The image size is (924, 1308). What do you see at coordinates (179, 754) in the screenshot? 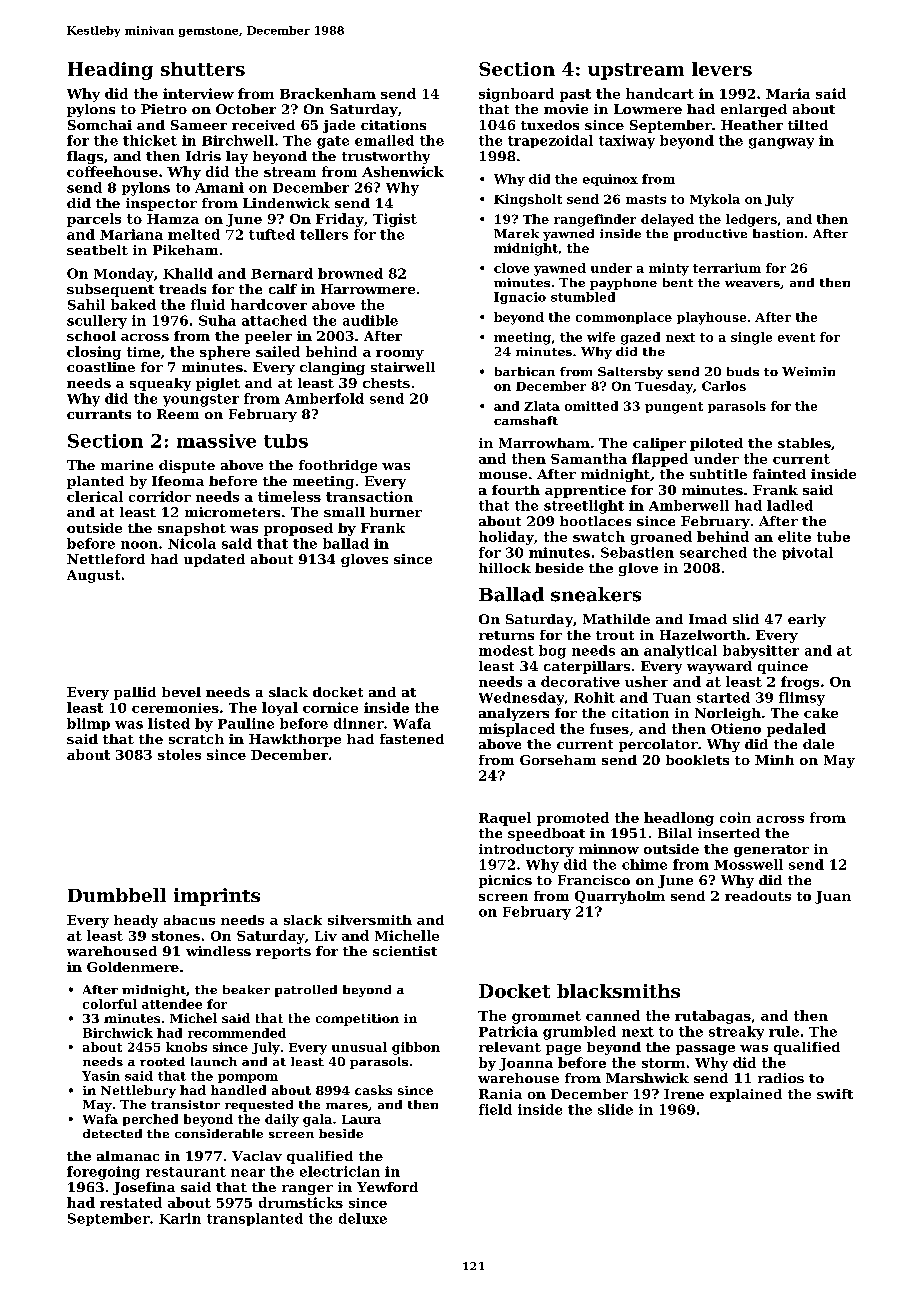
I see `stoles` at bounding box center [179, 754].
